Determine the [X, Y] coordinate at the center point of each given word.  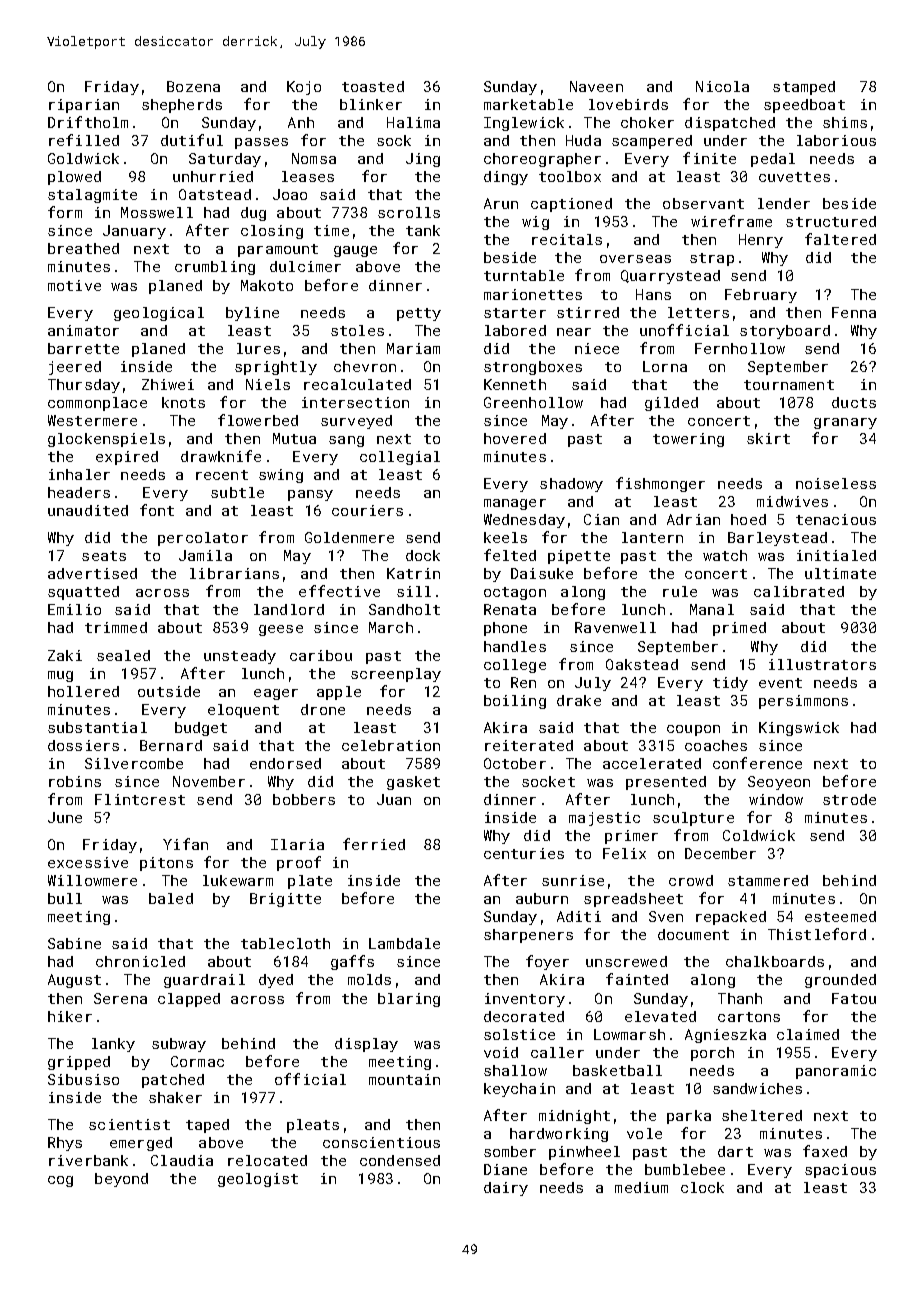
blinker [371, 104]
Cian [601, 519]
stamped [804, 88]
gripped [79, 1063]
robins [75, 781]
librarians [234, 573]
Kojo [304, 88]
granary [845, 423]
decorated [524, 1016]
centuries [524, 853]
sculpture [693, 819]
